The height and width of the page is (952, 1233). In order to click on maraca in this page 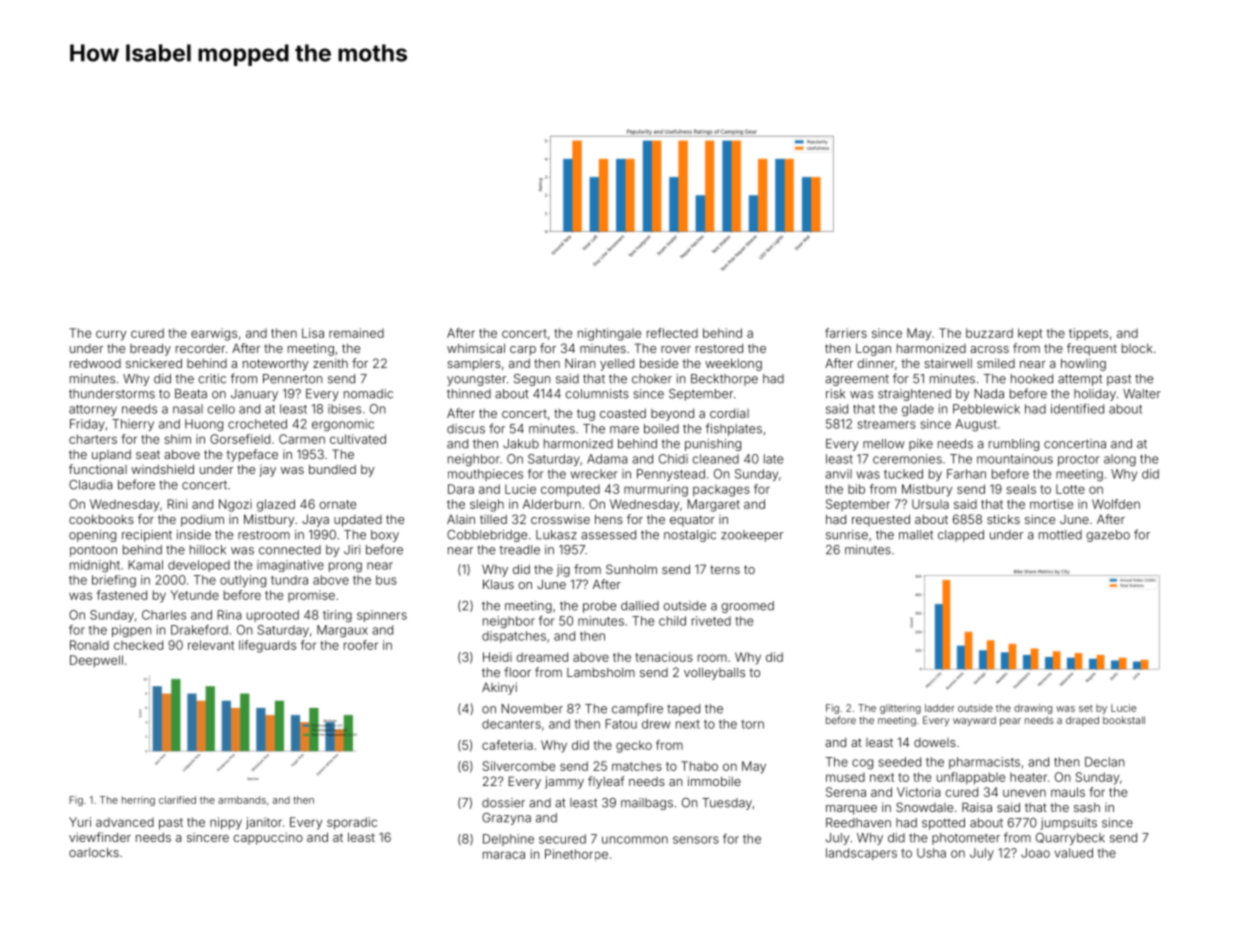, I will do `click(504, 855)`.
